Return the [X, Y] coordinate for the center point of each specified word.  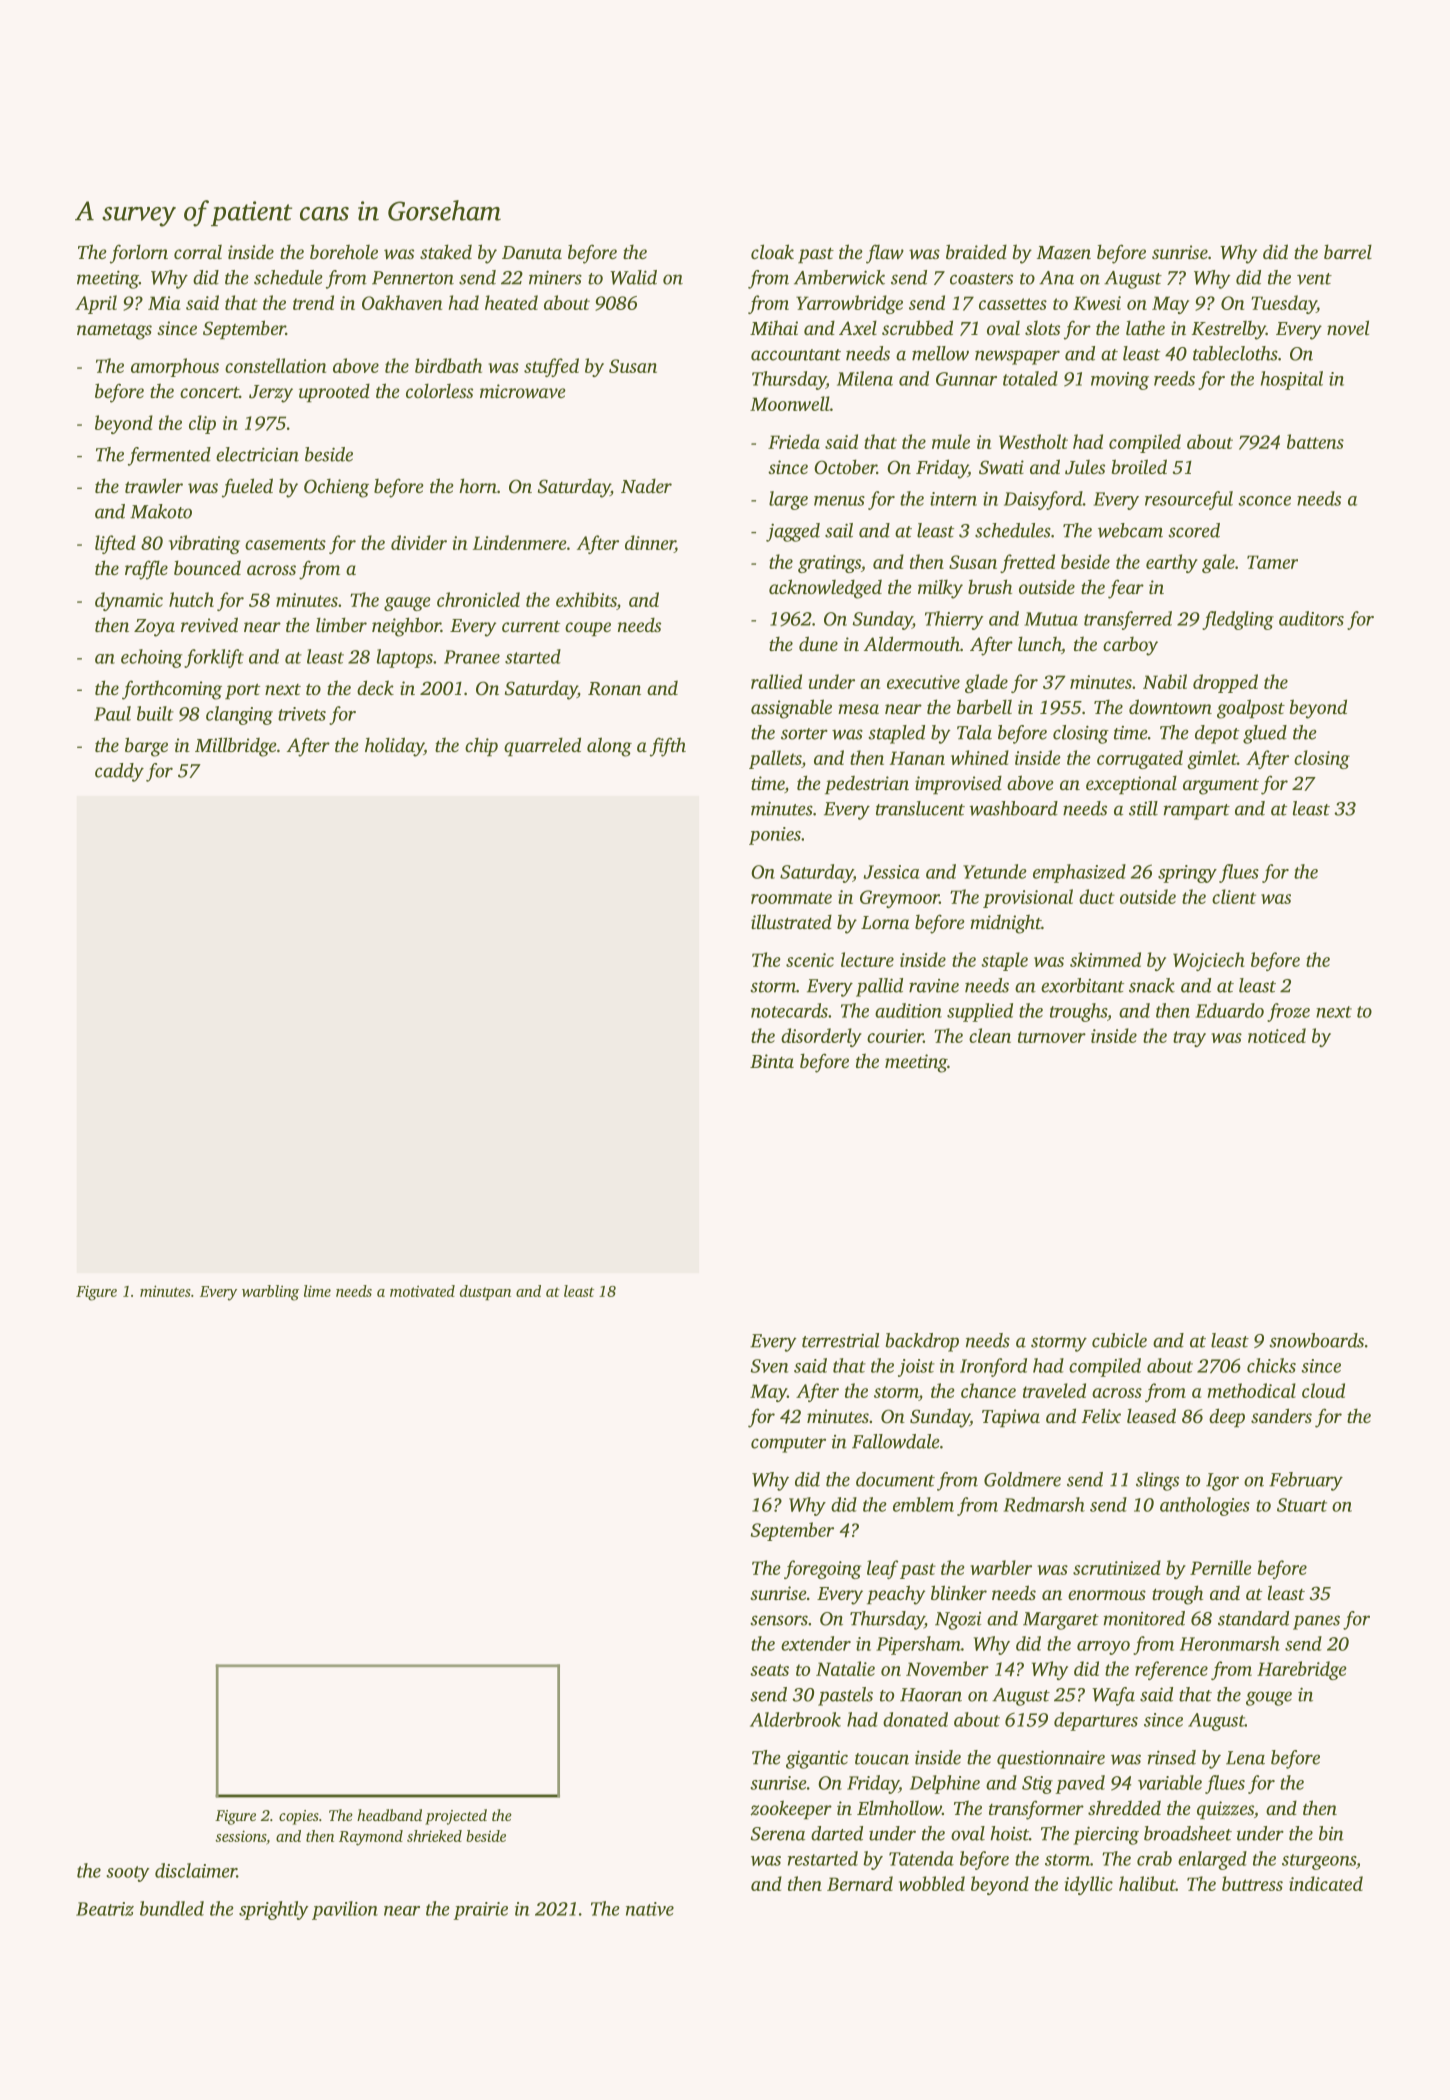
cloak [772, 251]
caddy [119, 772]
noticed [1277, 1035]
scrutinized [1117, 1567]
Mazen [1064, 253]
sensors [779, 1620]
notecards [789, 1010]
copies [299, 1817]
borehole [344, 251]
